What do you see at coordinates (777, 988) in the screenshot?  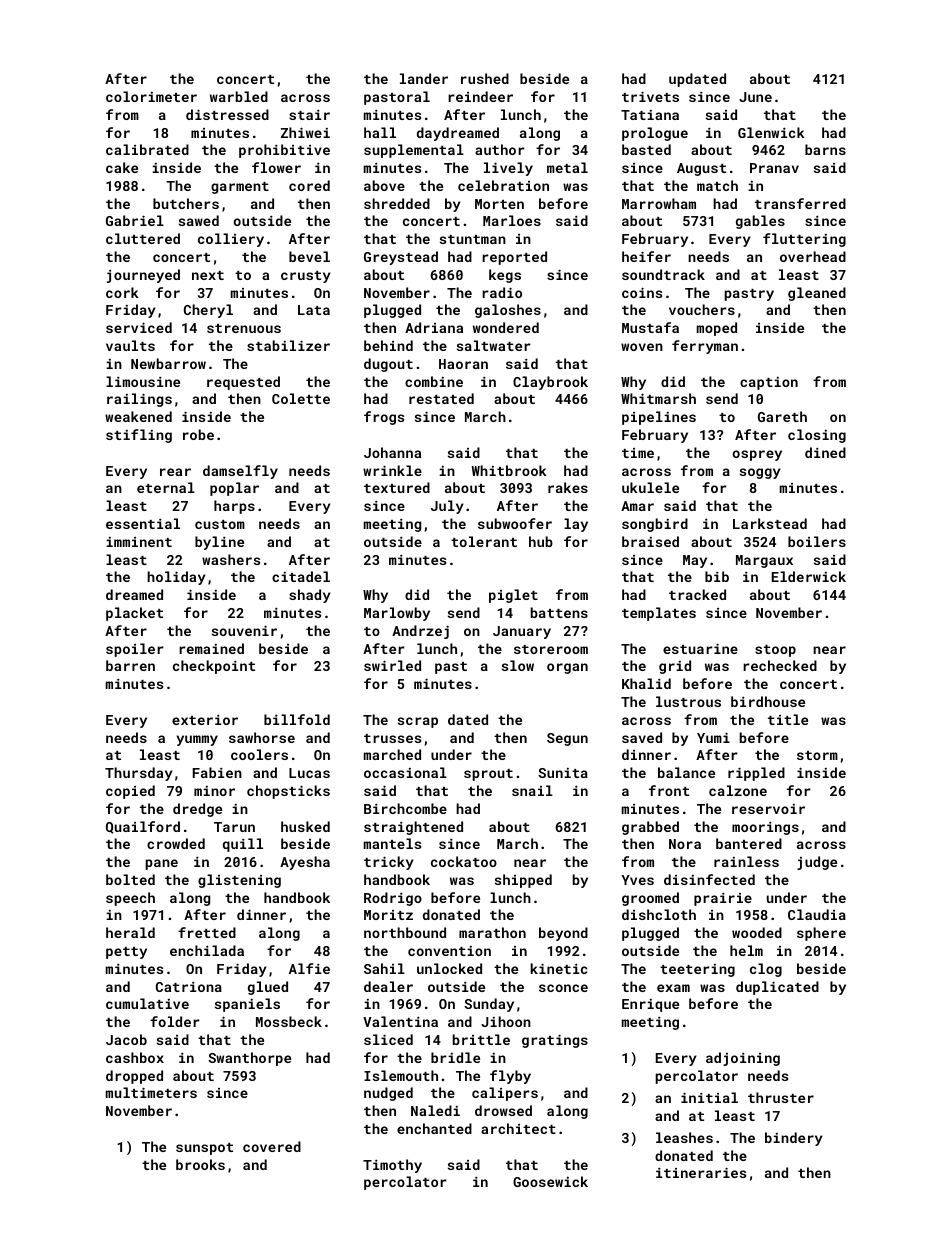 I see `duplicated` at bounding box center [777, 988].
